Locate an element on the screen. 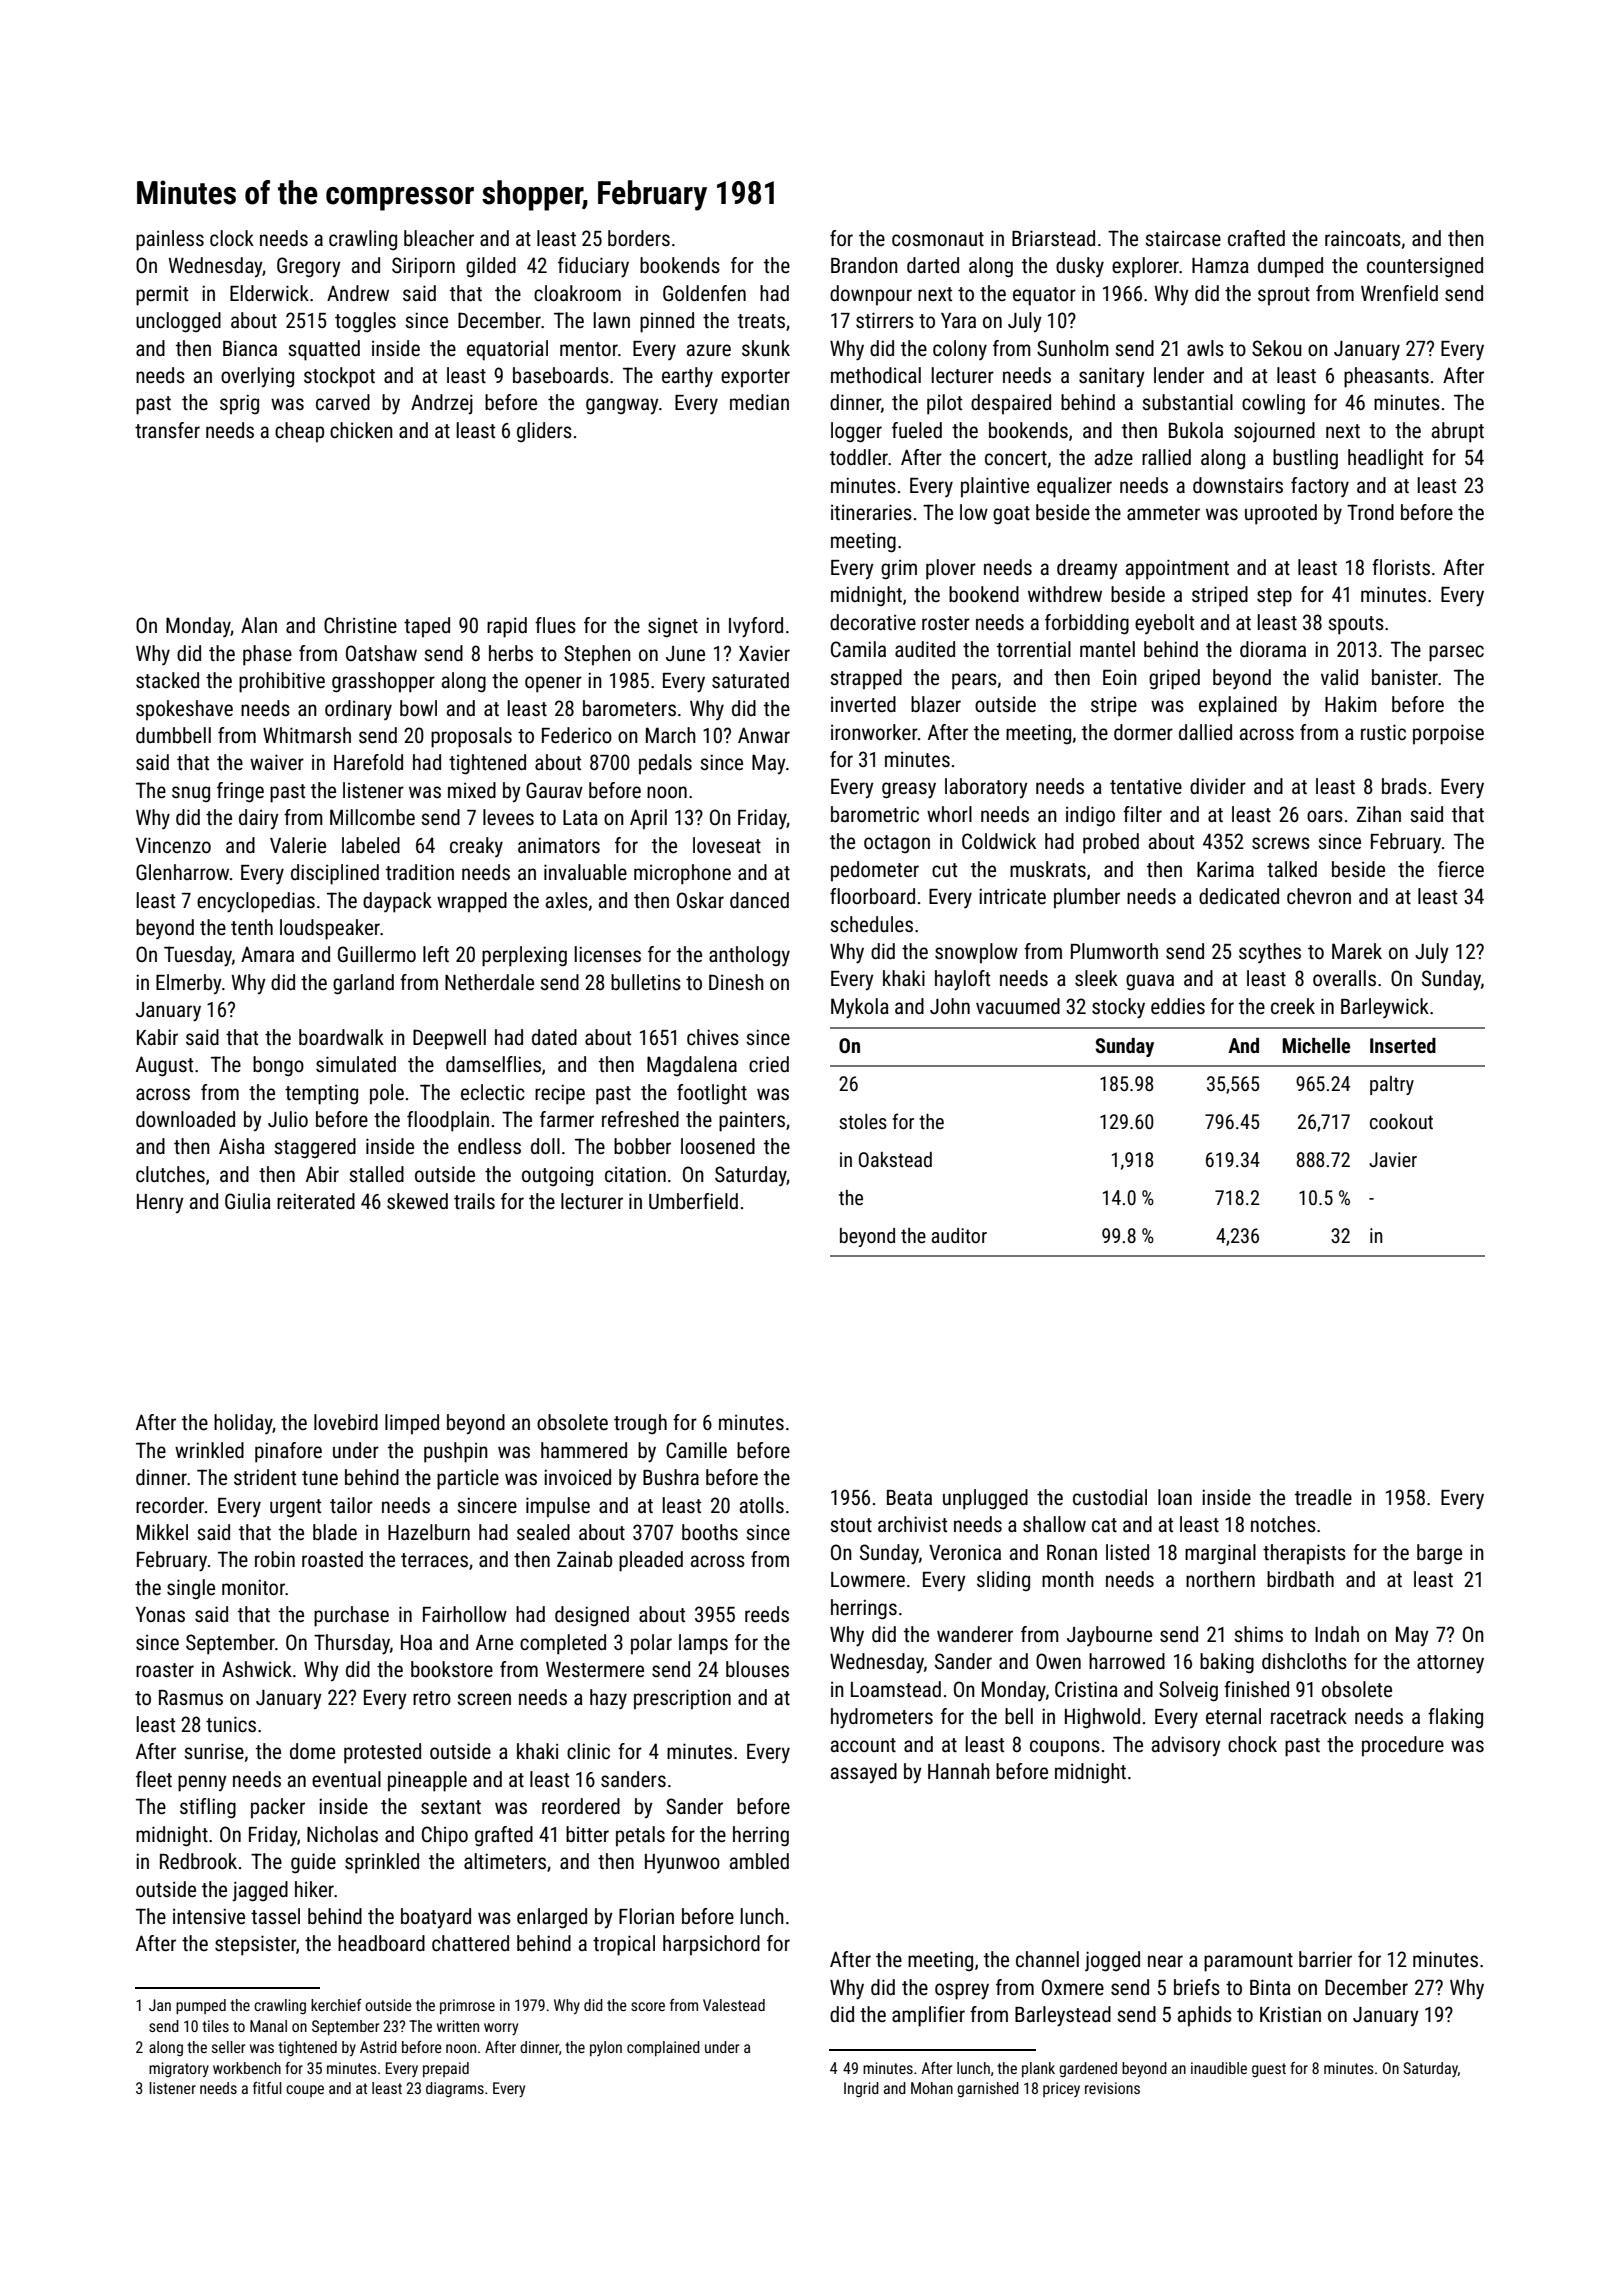 This screenshot has width=1620, height=2292. disciplined is located at coordinates (335, 874).
